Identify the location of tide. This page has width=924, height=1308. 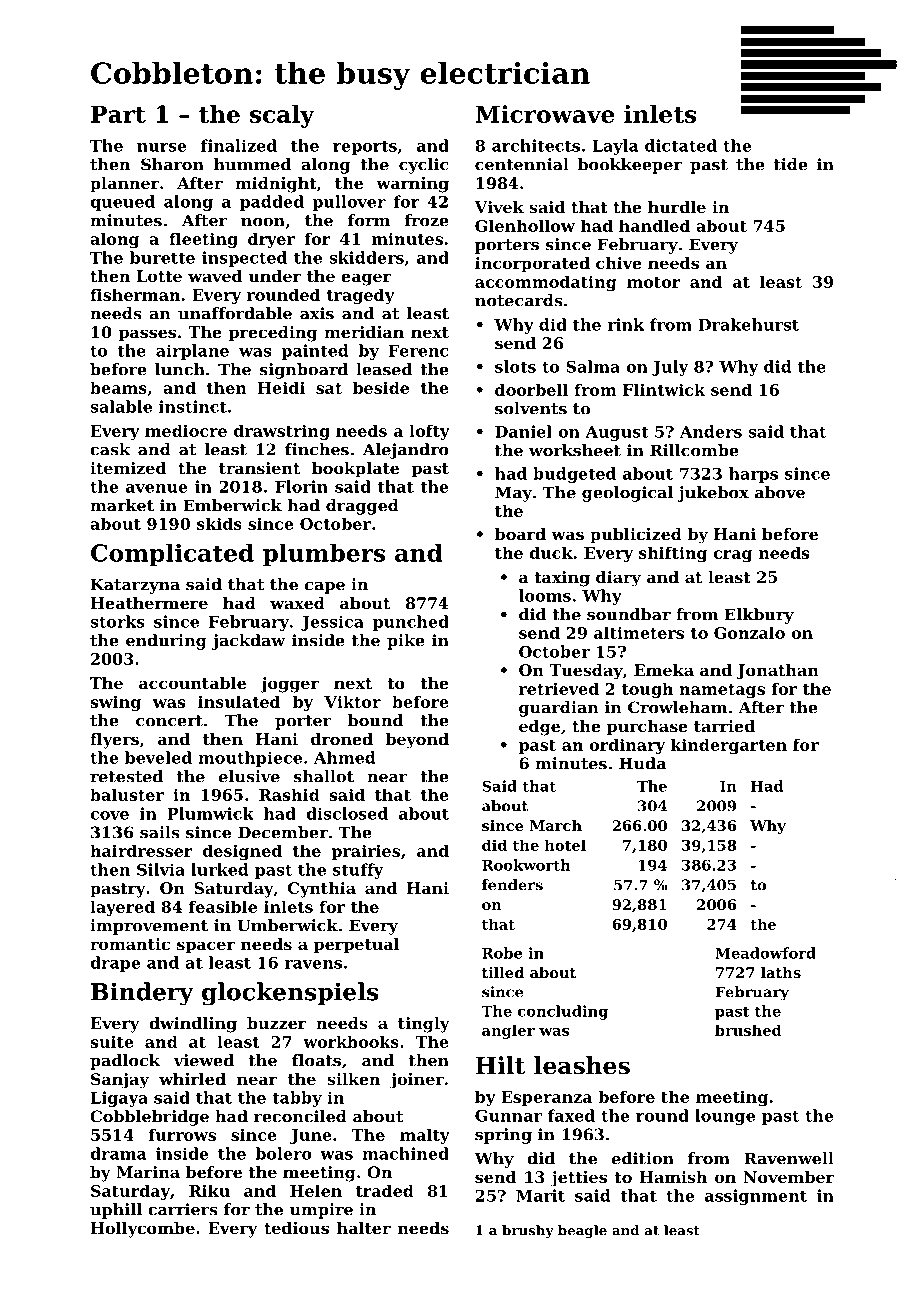
(791, 164).
